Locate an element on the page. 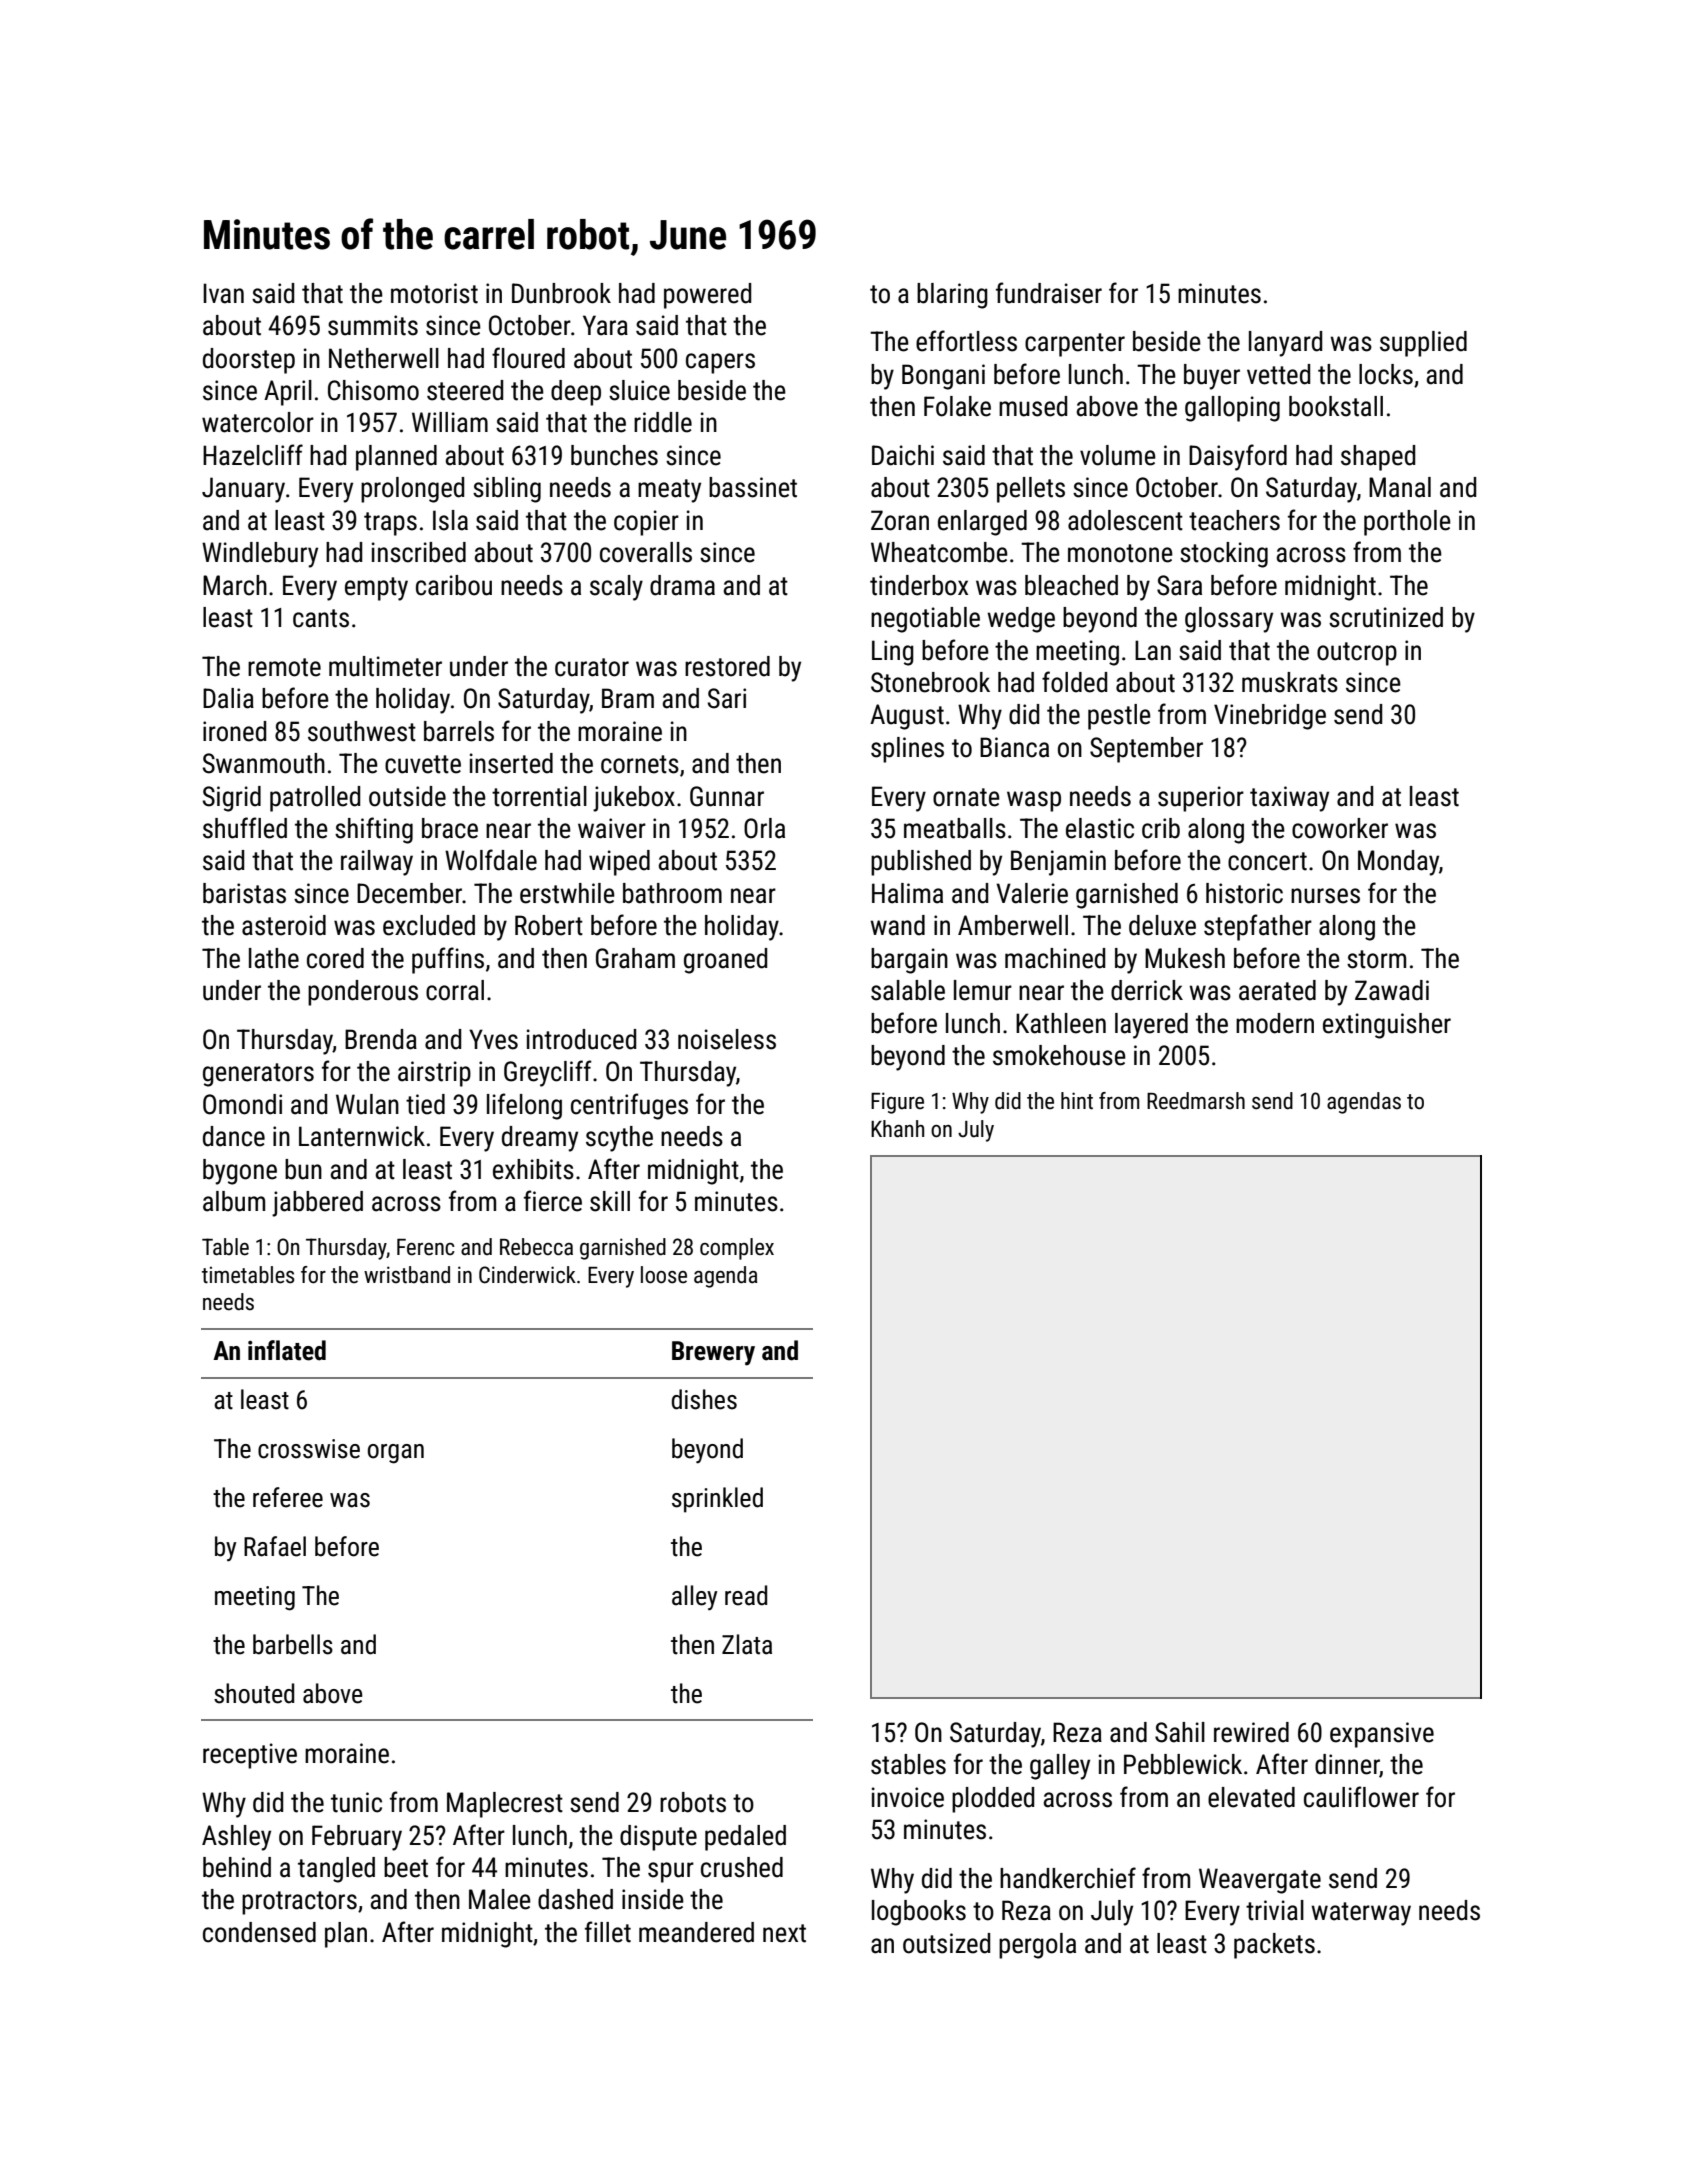 The width and height of the image is (1683, 2178). March is located at coordinates (235, 585).
